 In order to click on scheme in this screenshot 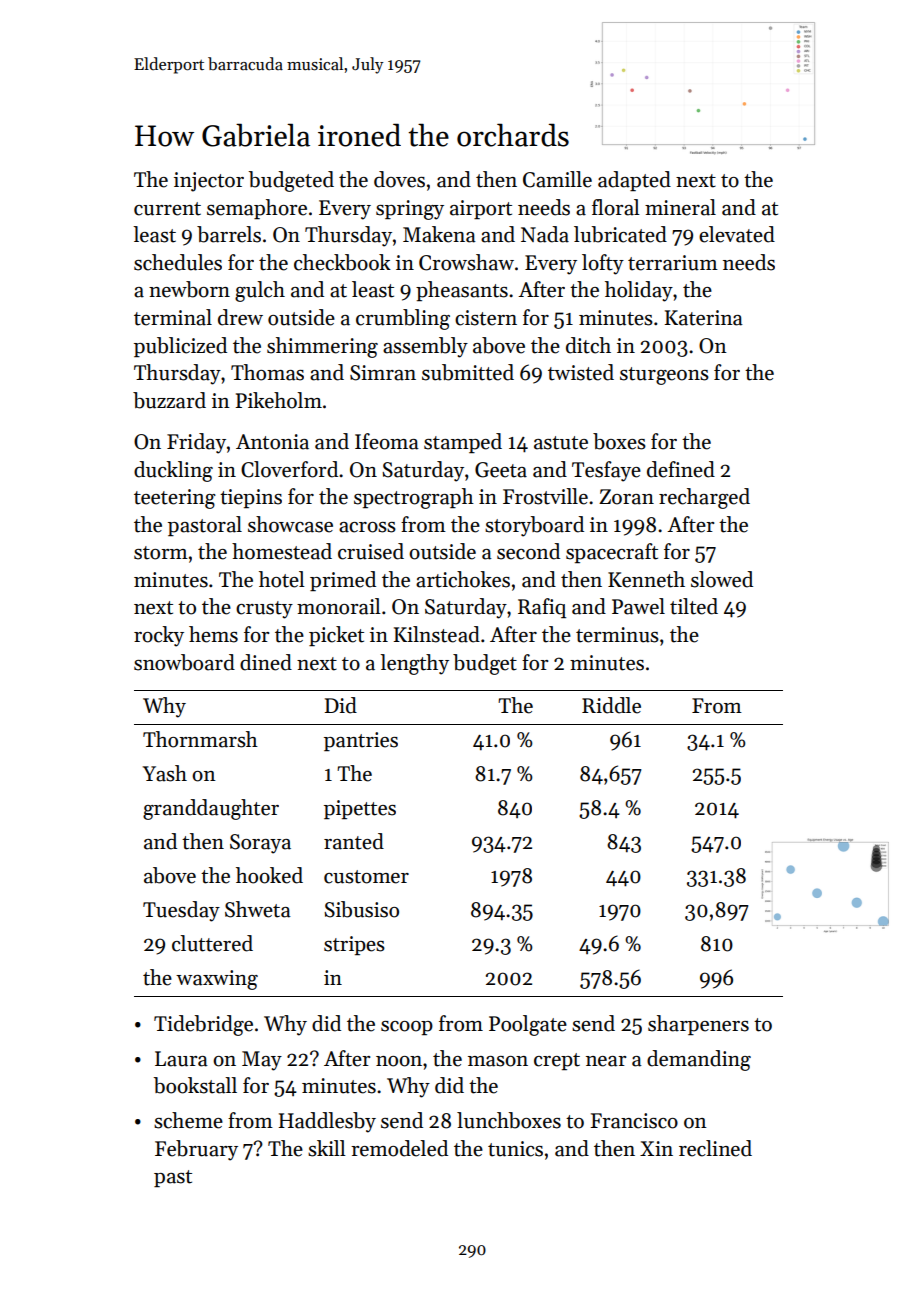, I will do `click(188, 1120)`.
